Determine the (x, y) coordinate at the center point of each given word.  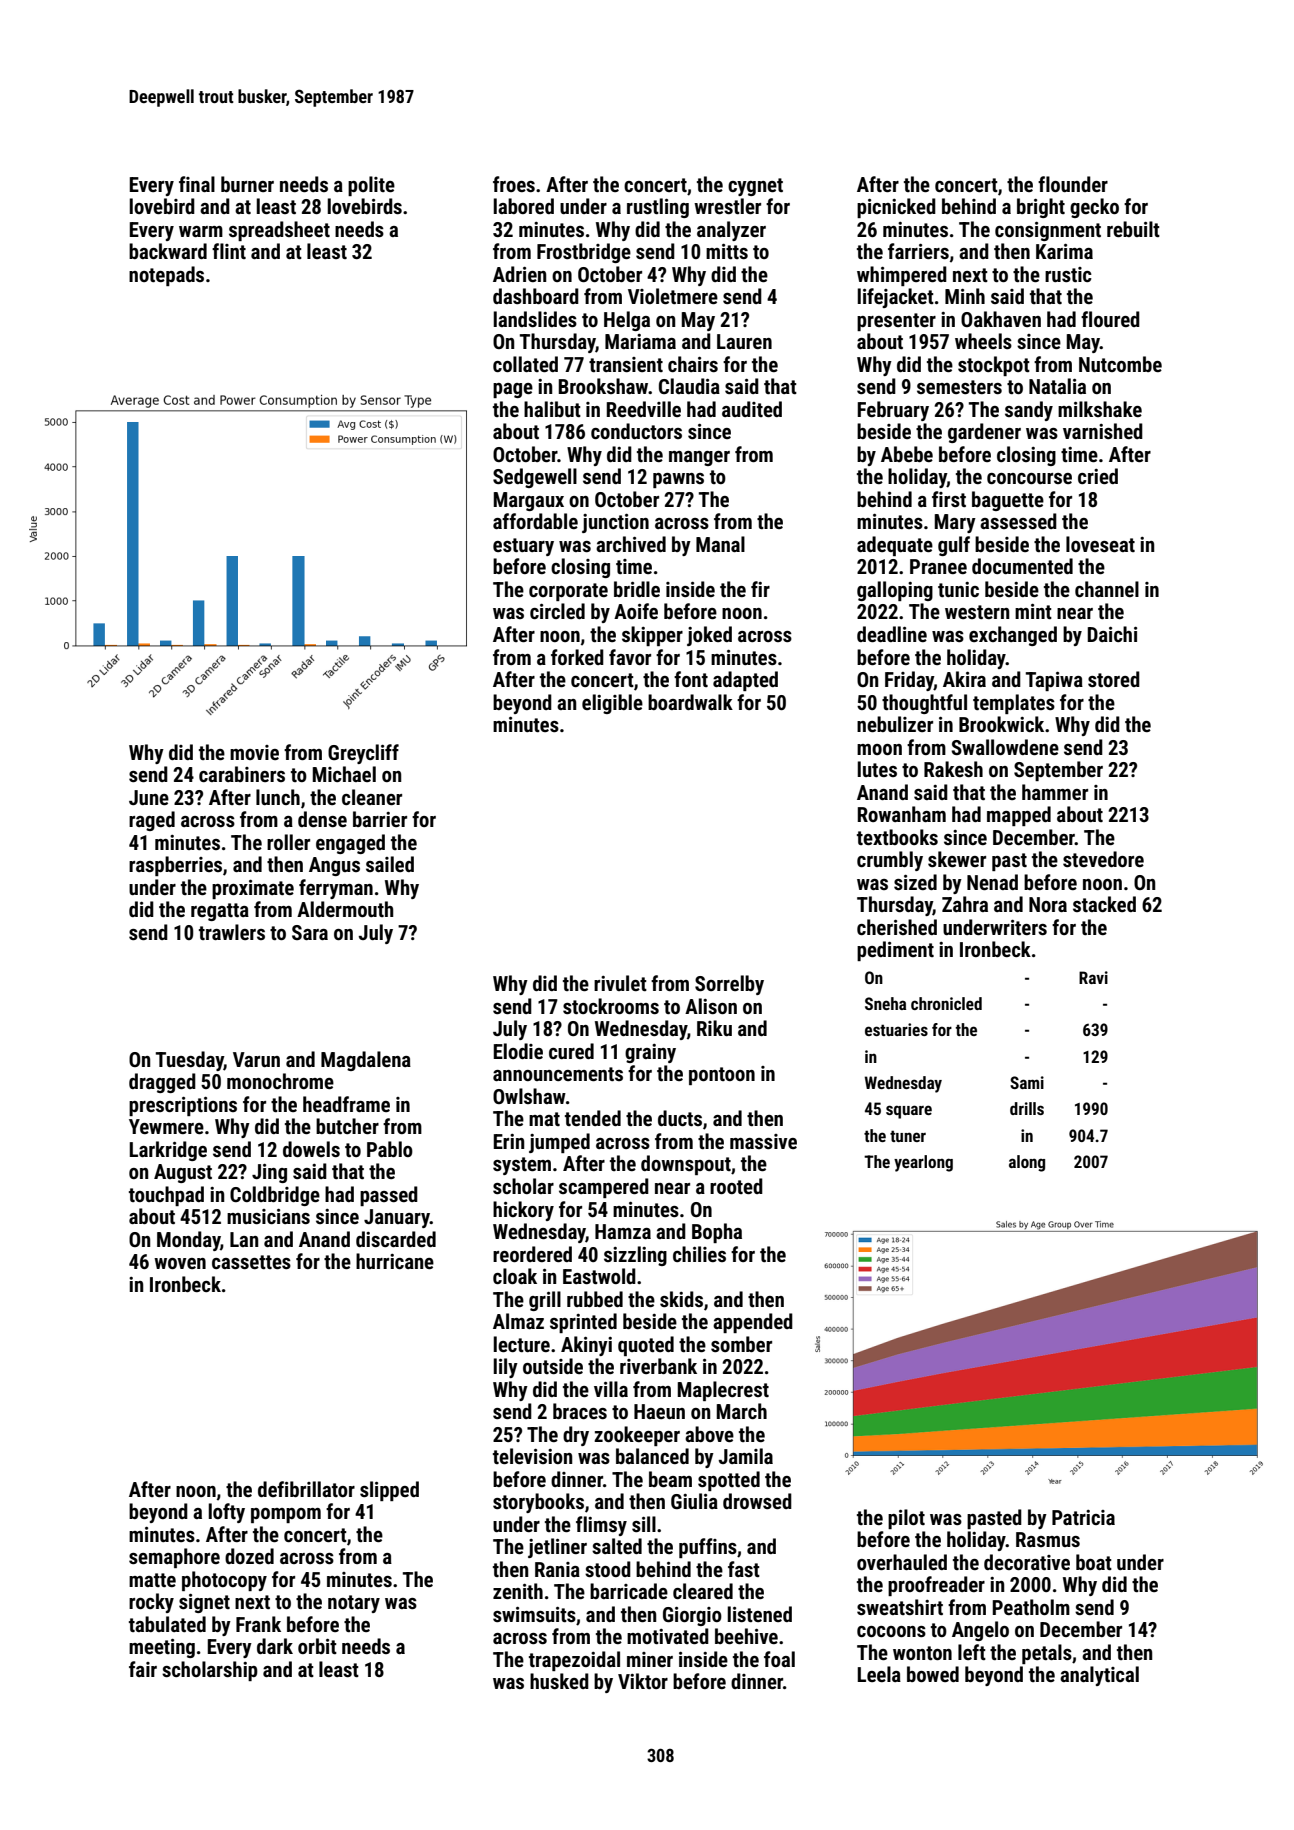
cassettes (251, 1262)
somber (741, 1344)
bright (1041, 208)
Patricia (1083, 1517)
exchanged (1013, 636)
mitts (727, 251)
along (1027, 1163)
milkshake (1100, 409)
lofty (227, 1513)
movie (254, 752)
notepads (166, 276)
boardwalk (690, 702)
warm (201, 231)
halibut (552, 409)
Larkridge (168, 1151)
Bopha (717, 1233)
